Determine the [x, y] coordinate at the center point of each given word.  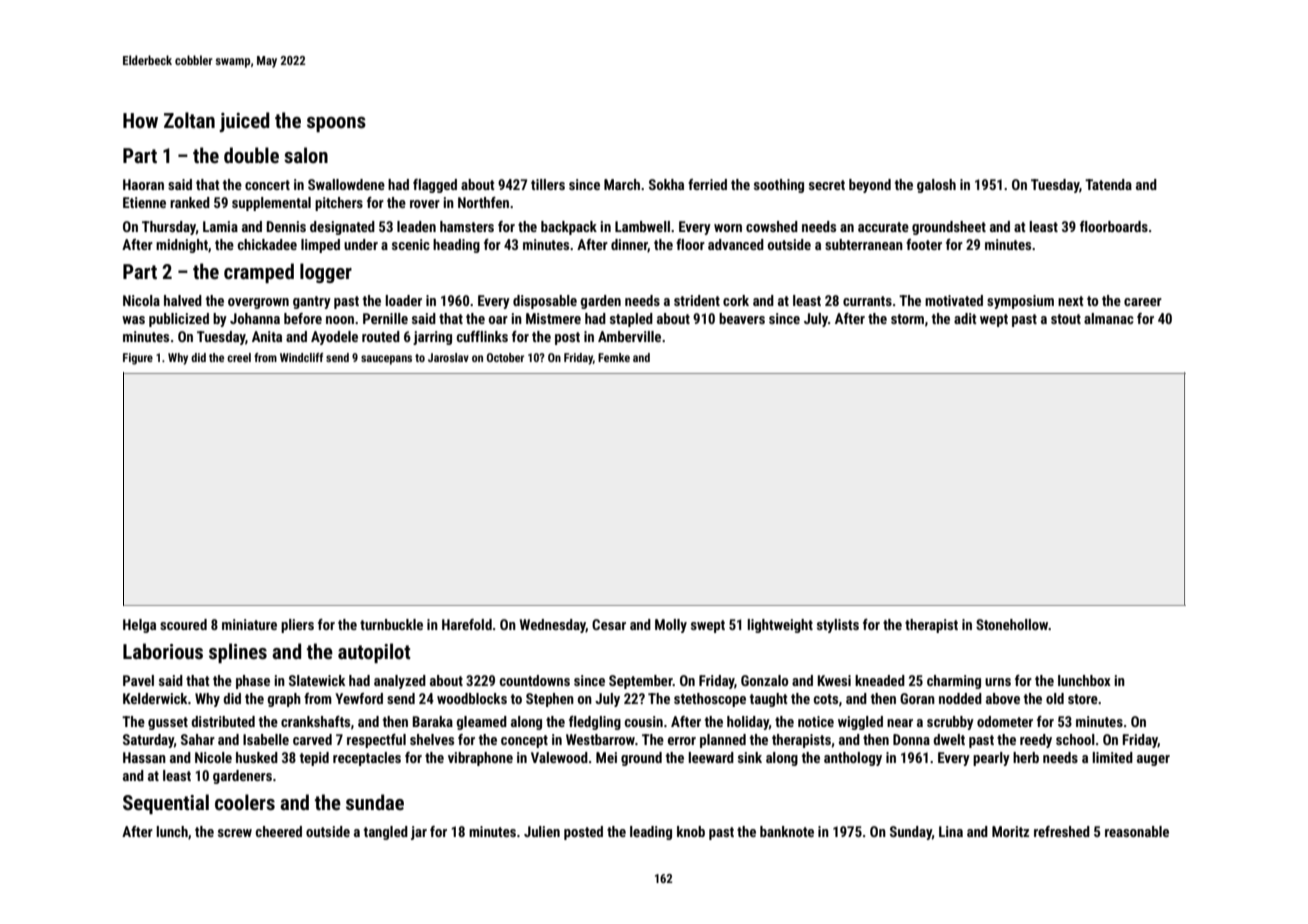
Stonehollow [1012, 624]
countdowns [535, 680]
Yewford [359, 698]
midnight [182, 246]
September [641, 682]
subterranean [864, 244]
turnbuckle [391, 624]
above [1003, 698]
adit [965, 318]
